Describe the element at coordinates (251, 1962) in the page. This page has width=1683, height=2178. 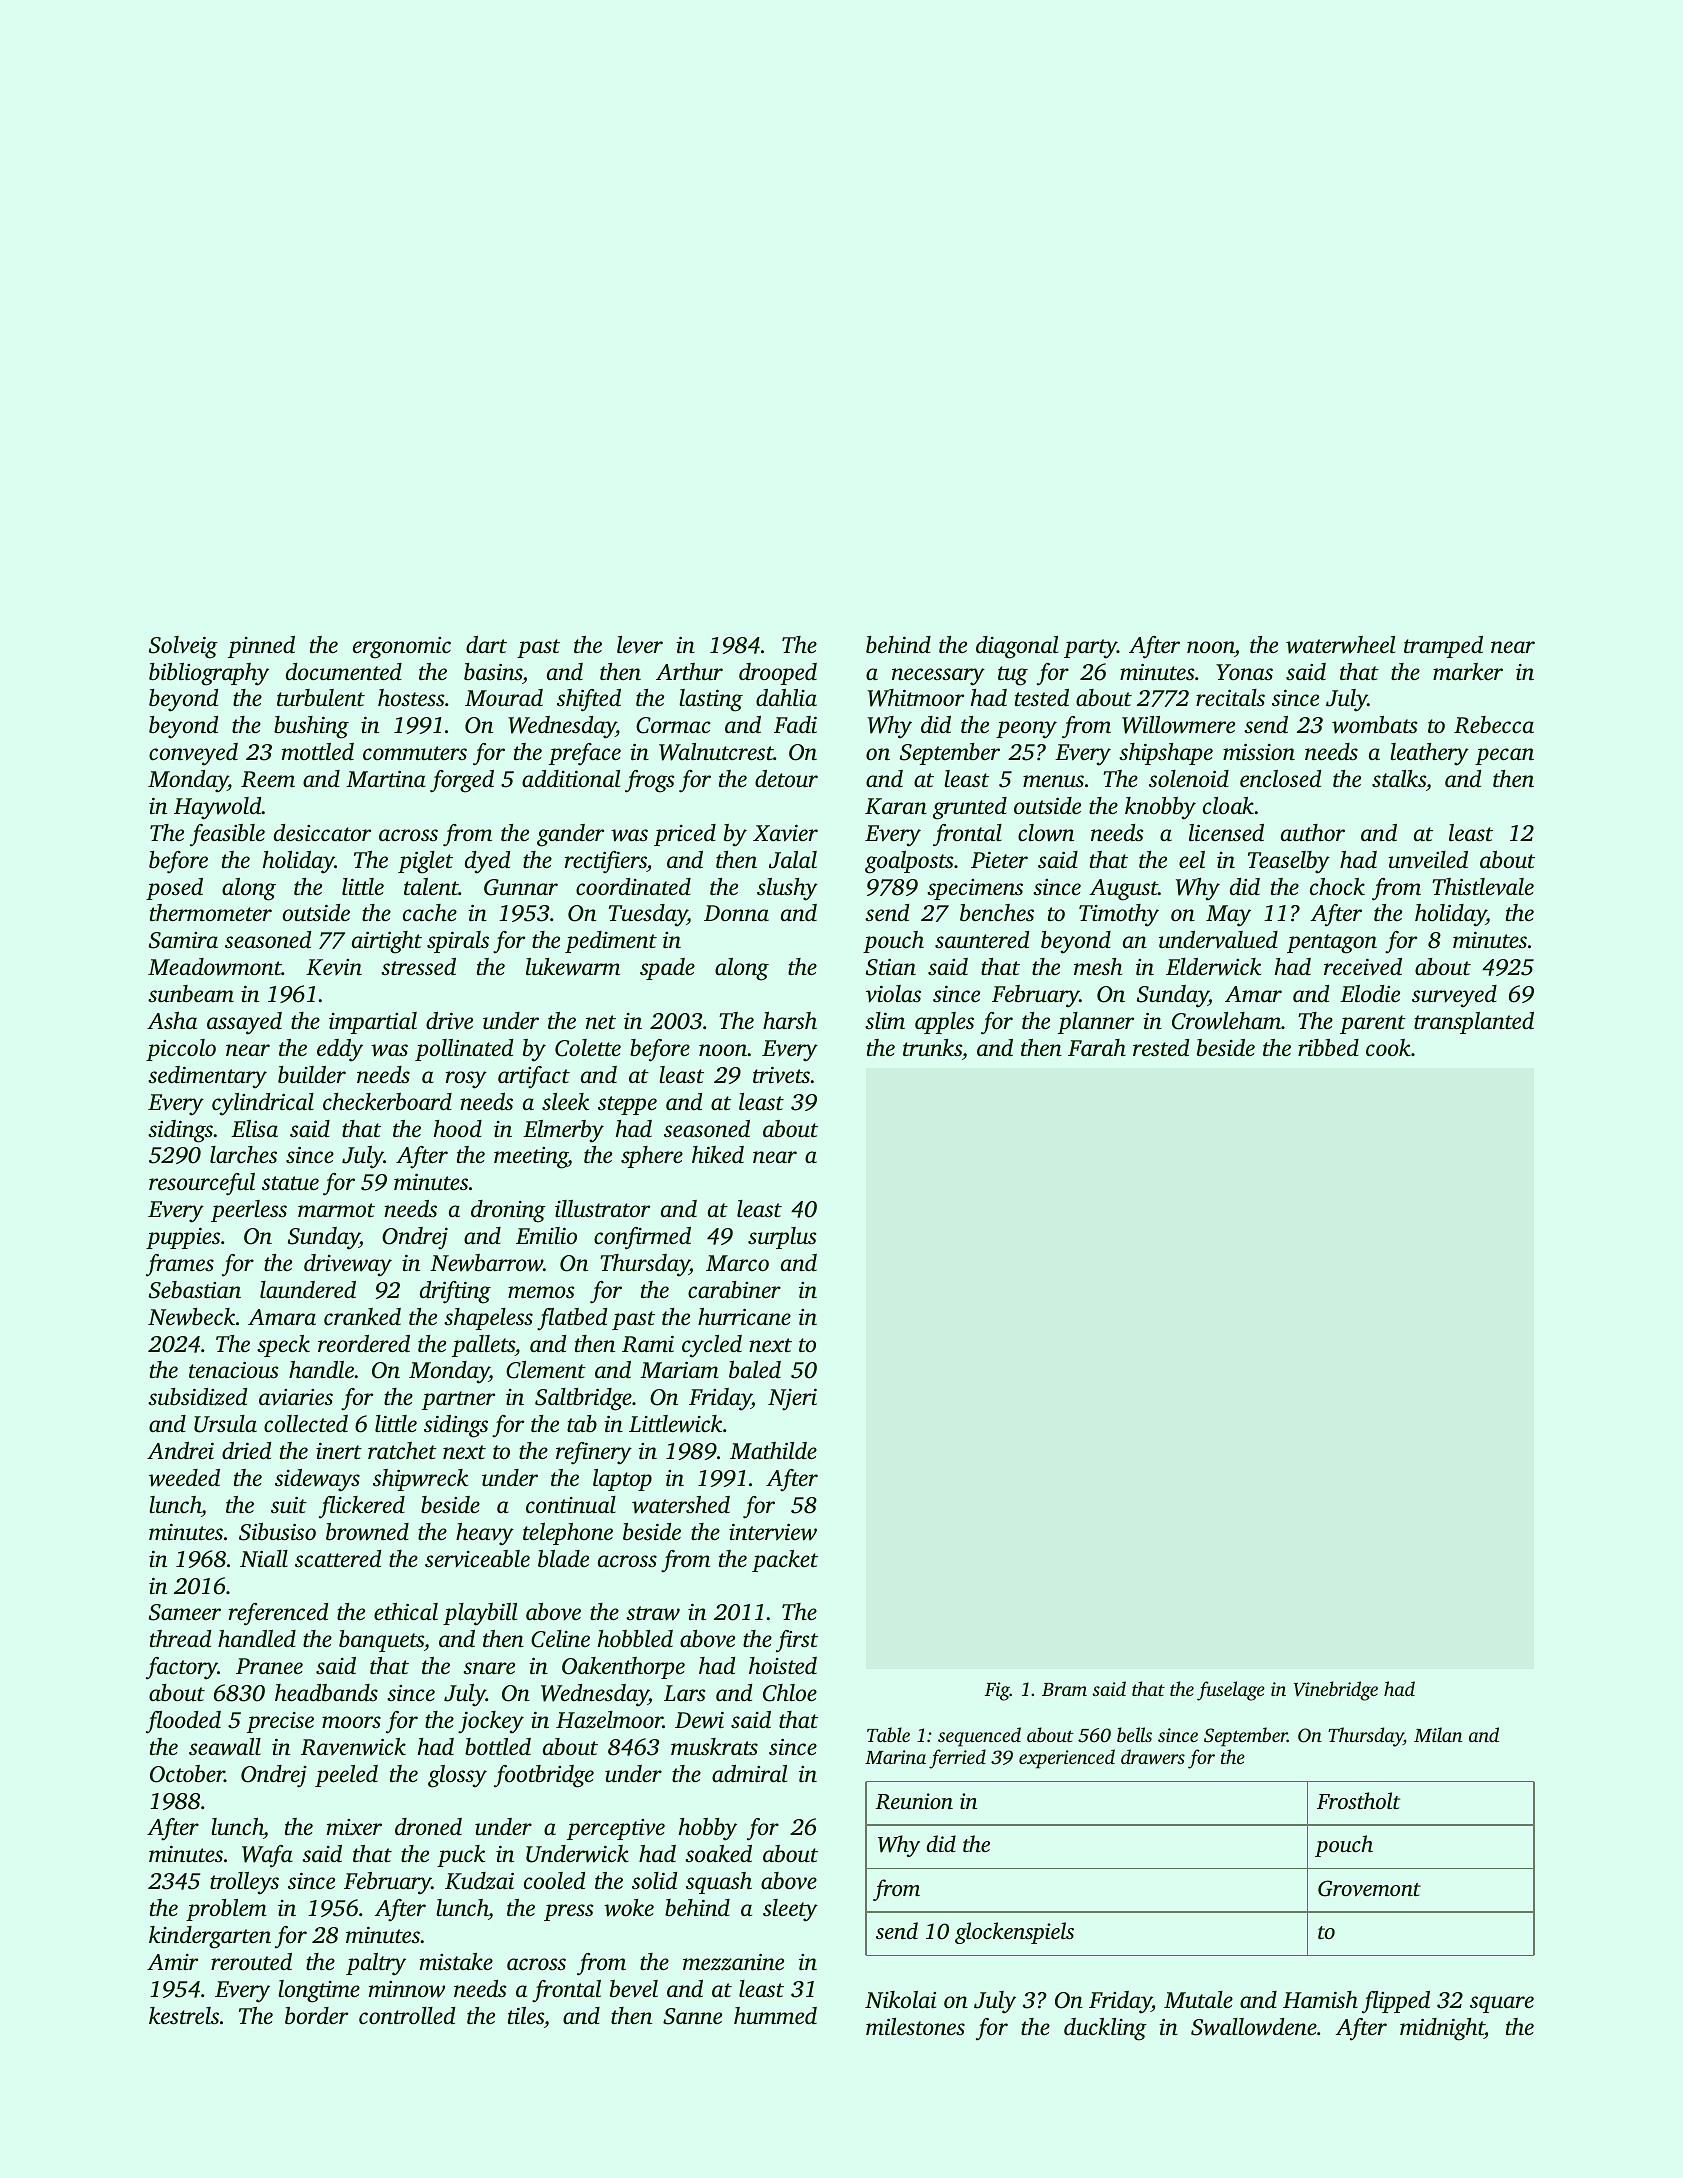
I see `rerouted` at that location.
